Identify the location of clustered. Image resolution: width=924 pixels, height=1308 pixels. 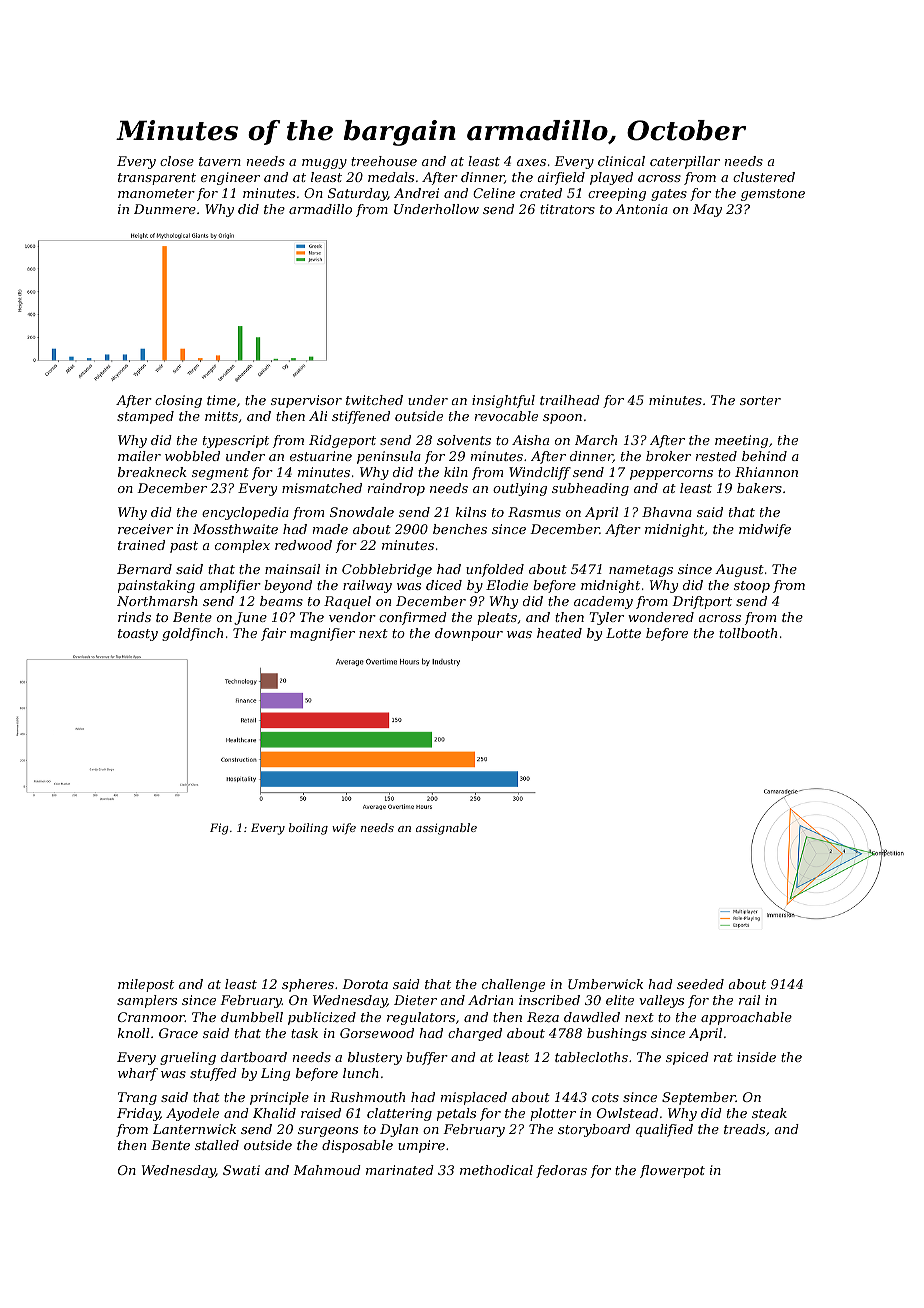
(764, 177).
